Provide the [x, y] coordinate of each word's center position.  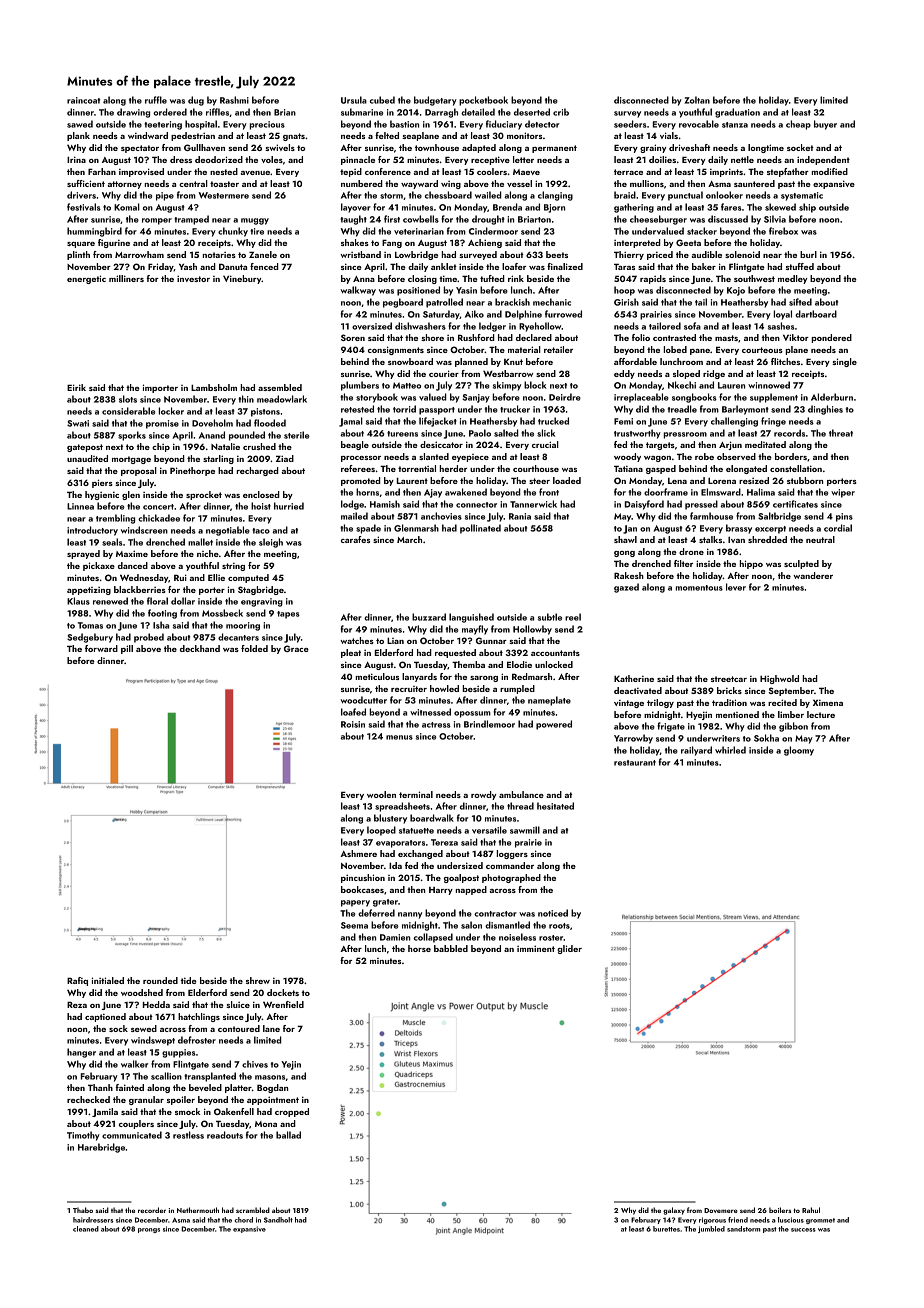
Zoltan [697, 100]
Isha [161, 625]
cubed [382, 100]
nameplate [549, 701]
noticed [553, 913]
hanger [81, 1053]
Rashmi [234, 100]
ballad [288, 1135]
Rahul [811, 1210]
